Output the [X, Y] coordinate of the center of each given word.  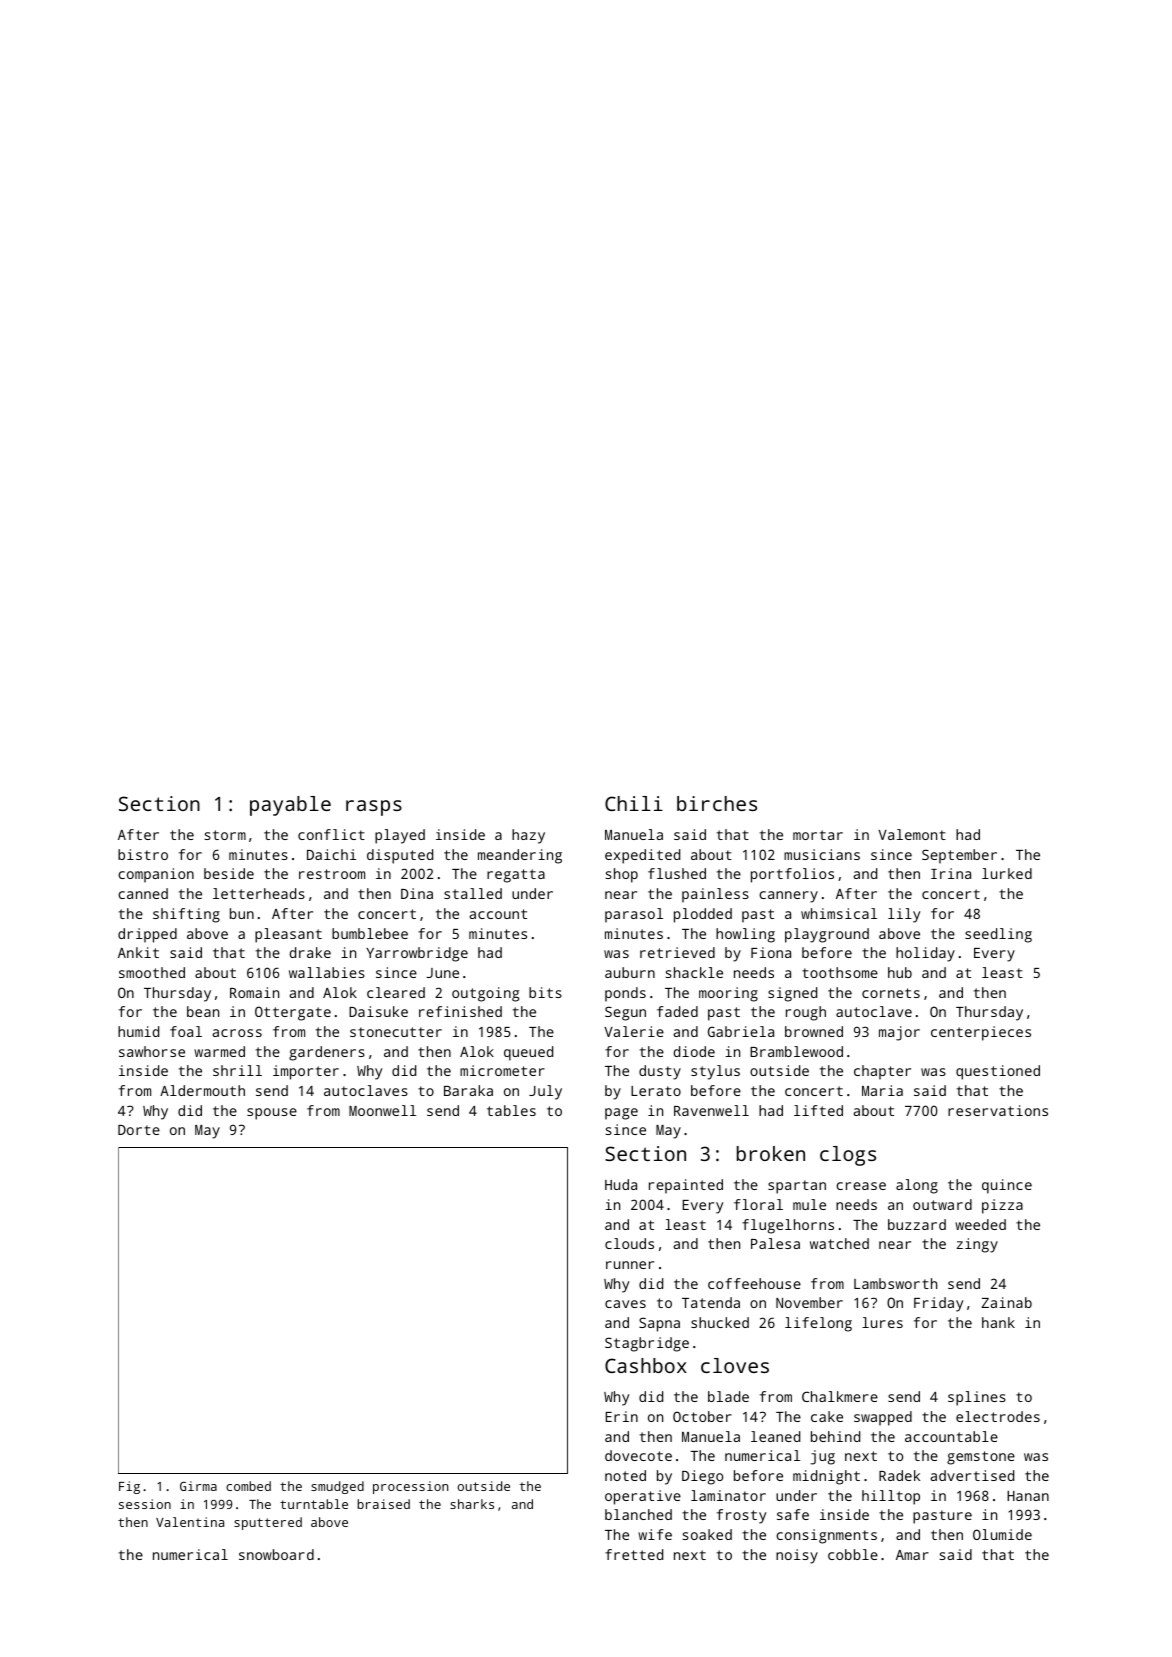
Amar [912, 1555]
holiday [925, 954]
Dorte [139, 1130]
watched [839, 1243]
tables [511, 1110]
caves [625, 1304]
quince [1007, 1186]
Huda [621, 1184]
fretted [634, 1554]
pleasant [288, 935]
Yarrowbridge [417, 954]
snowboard [276, 1554]
